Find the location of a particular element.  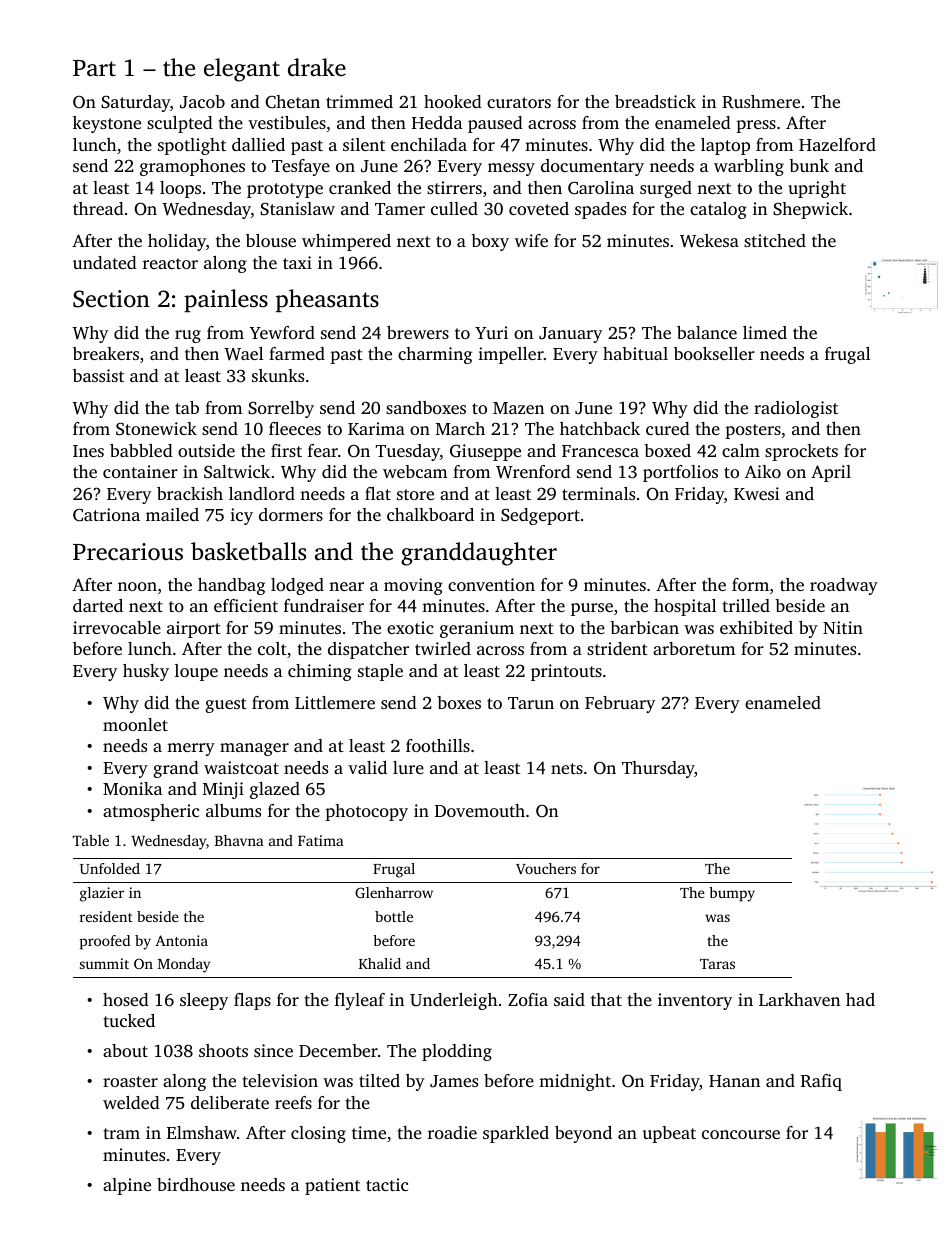

sprockets is located at coordinates (801, 452).
